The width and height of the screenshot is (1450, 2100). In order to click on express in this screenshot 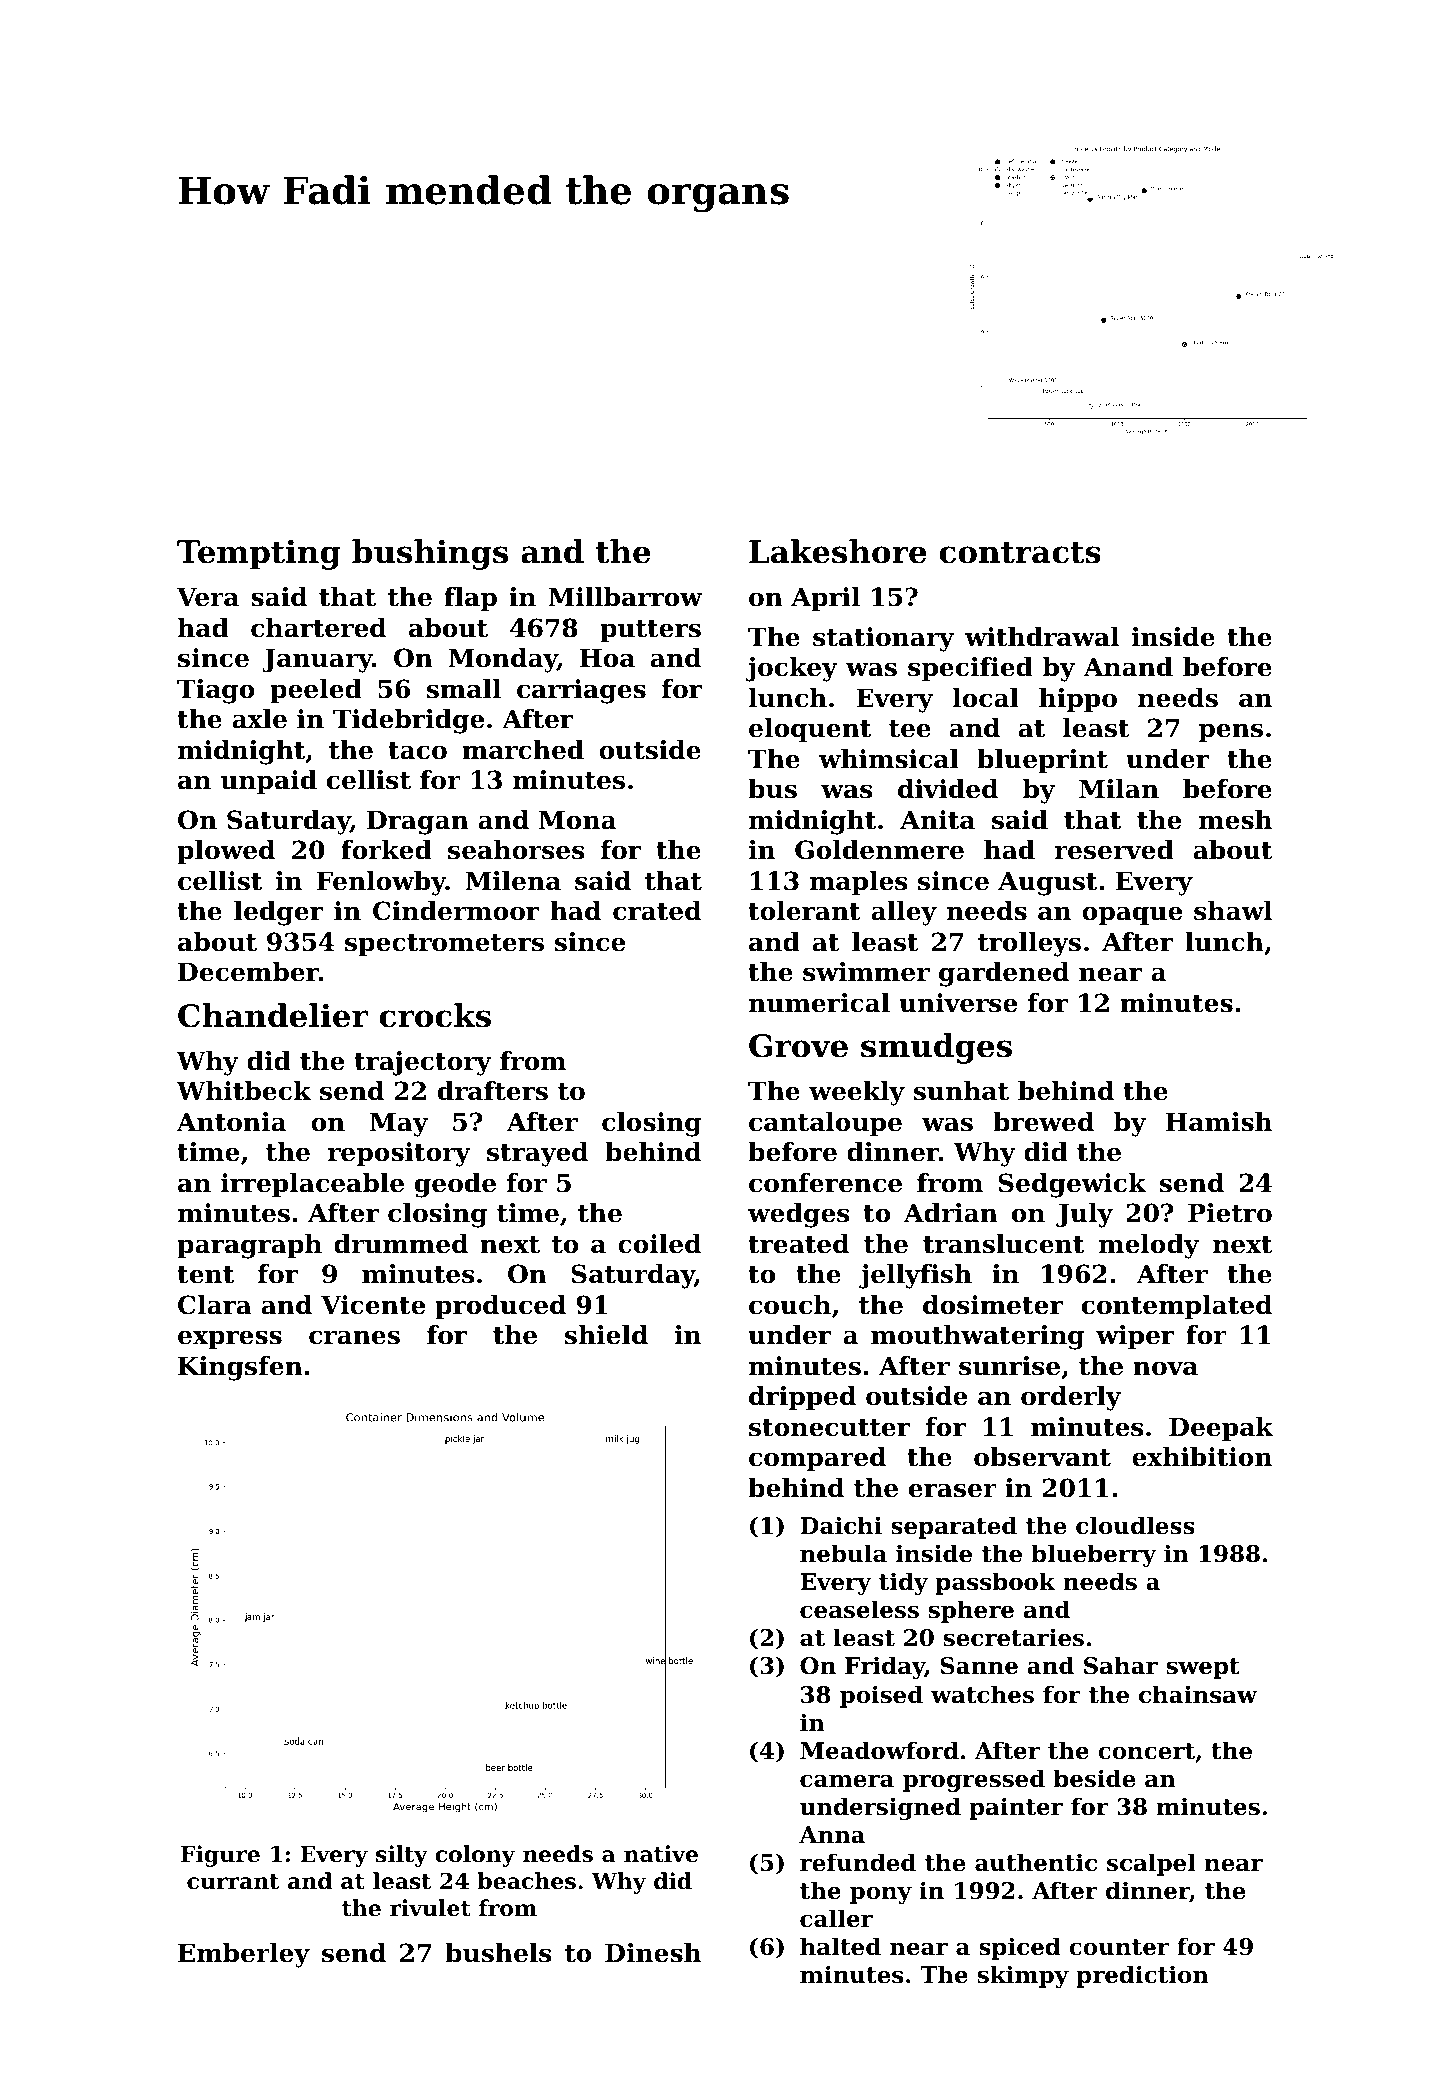, I will do `click(230, 1339)`.
